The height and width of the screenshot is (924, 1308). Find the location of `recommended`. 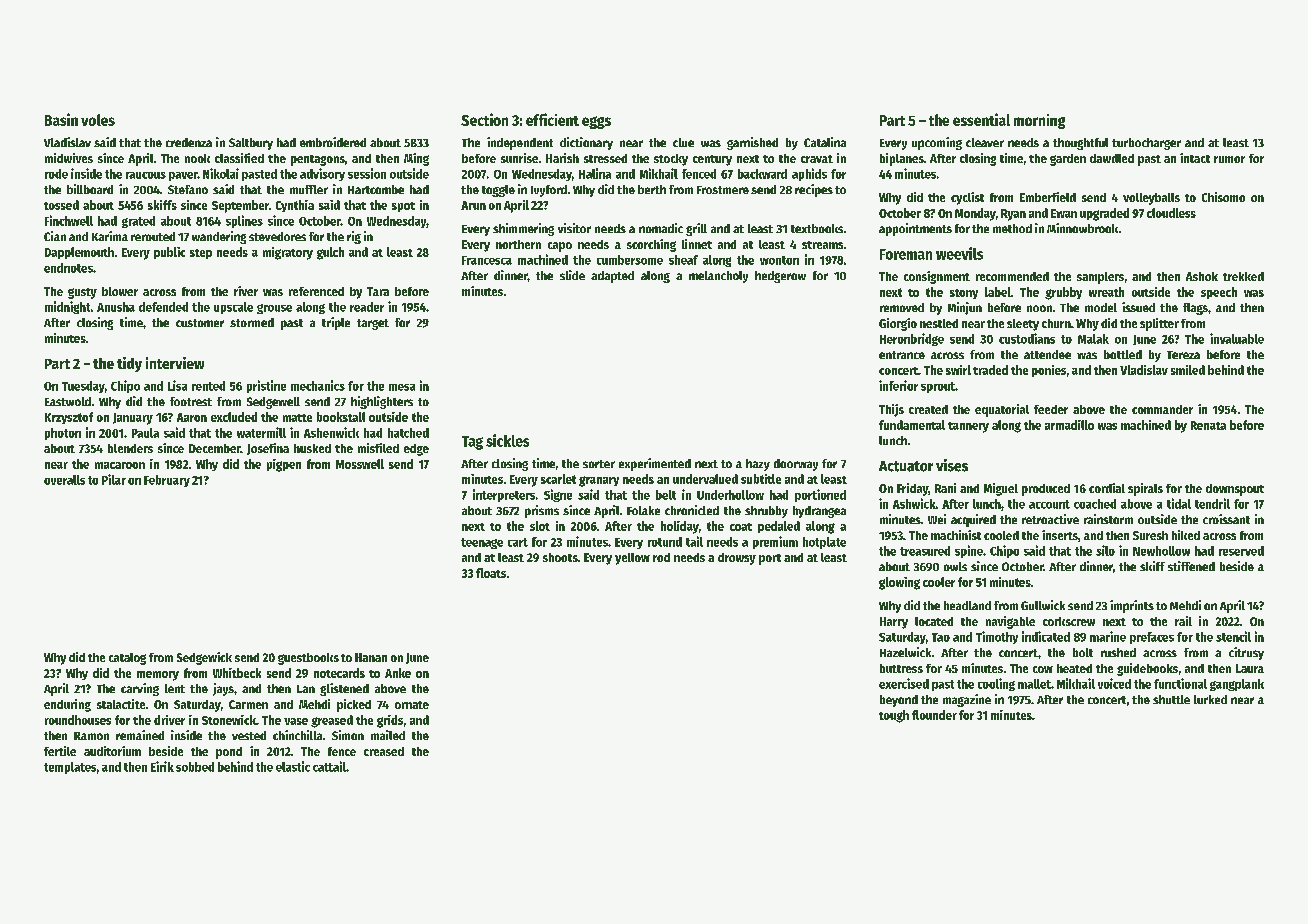

recommended is located at coordinates (1012, 276).
